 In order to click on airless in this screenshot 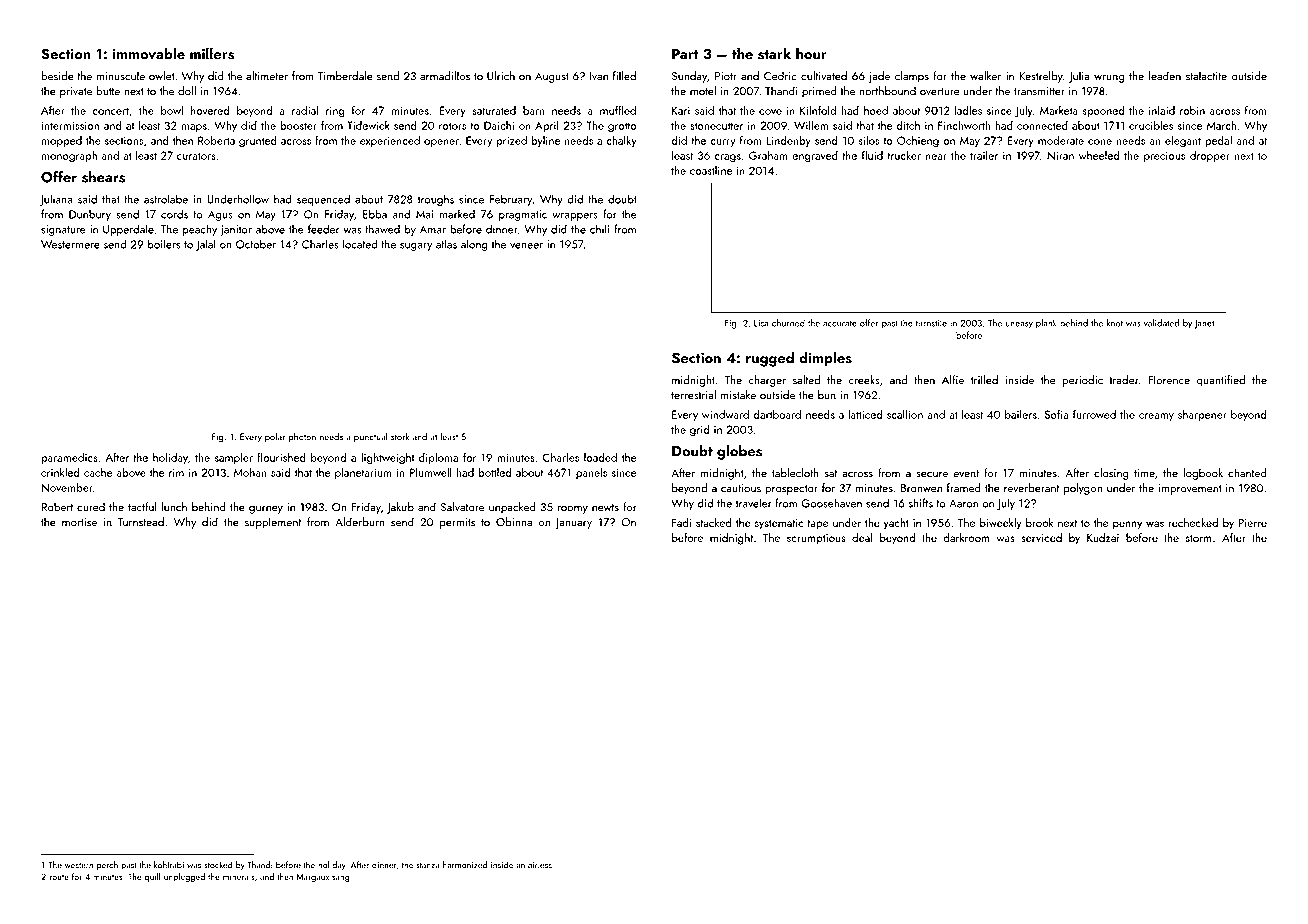, I will do `click(540, 865)`.
